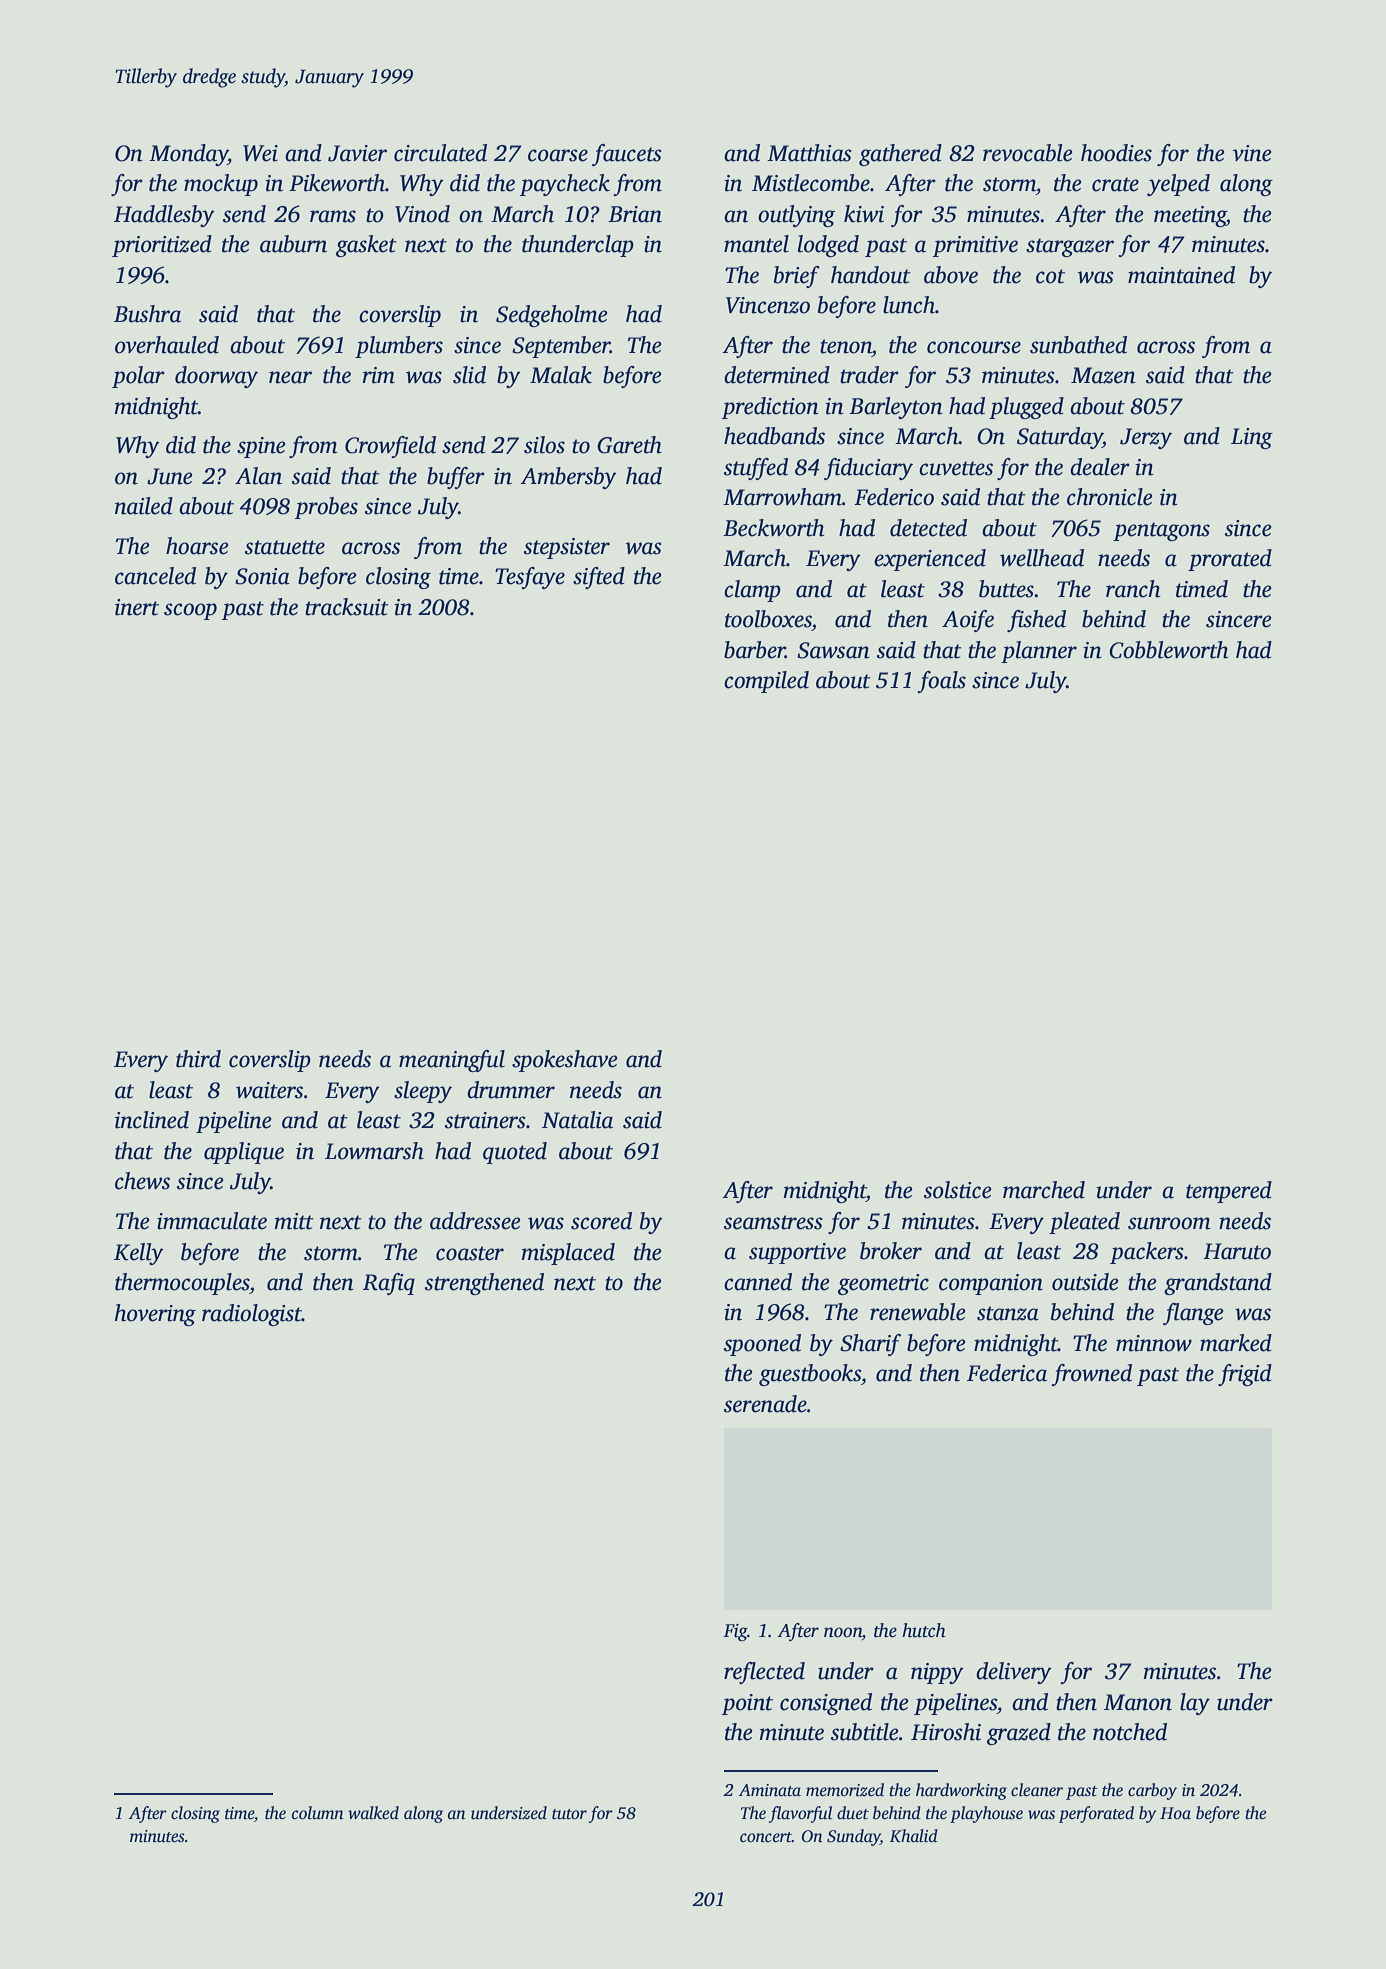 This page has height=1969, width=1386. Describe the element at coordinates (1252, 438) in the page. I see `Ling` at that location.
